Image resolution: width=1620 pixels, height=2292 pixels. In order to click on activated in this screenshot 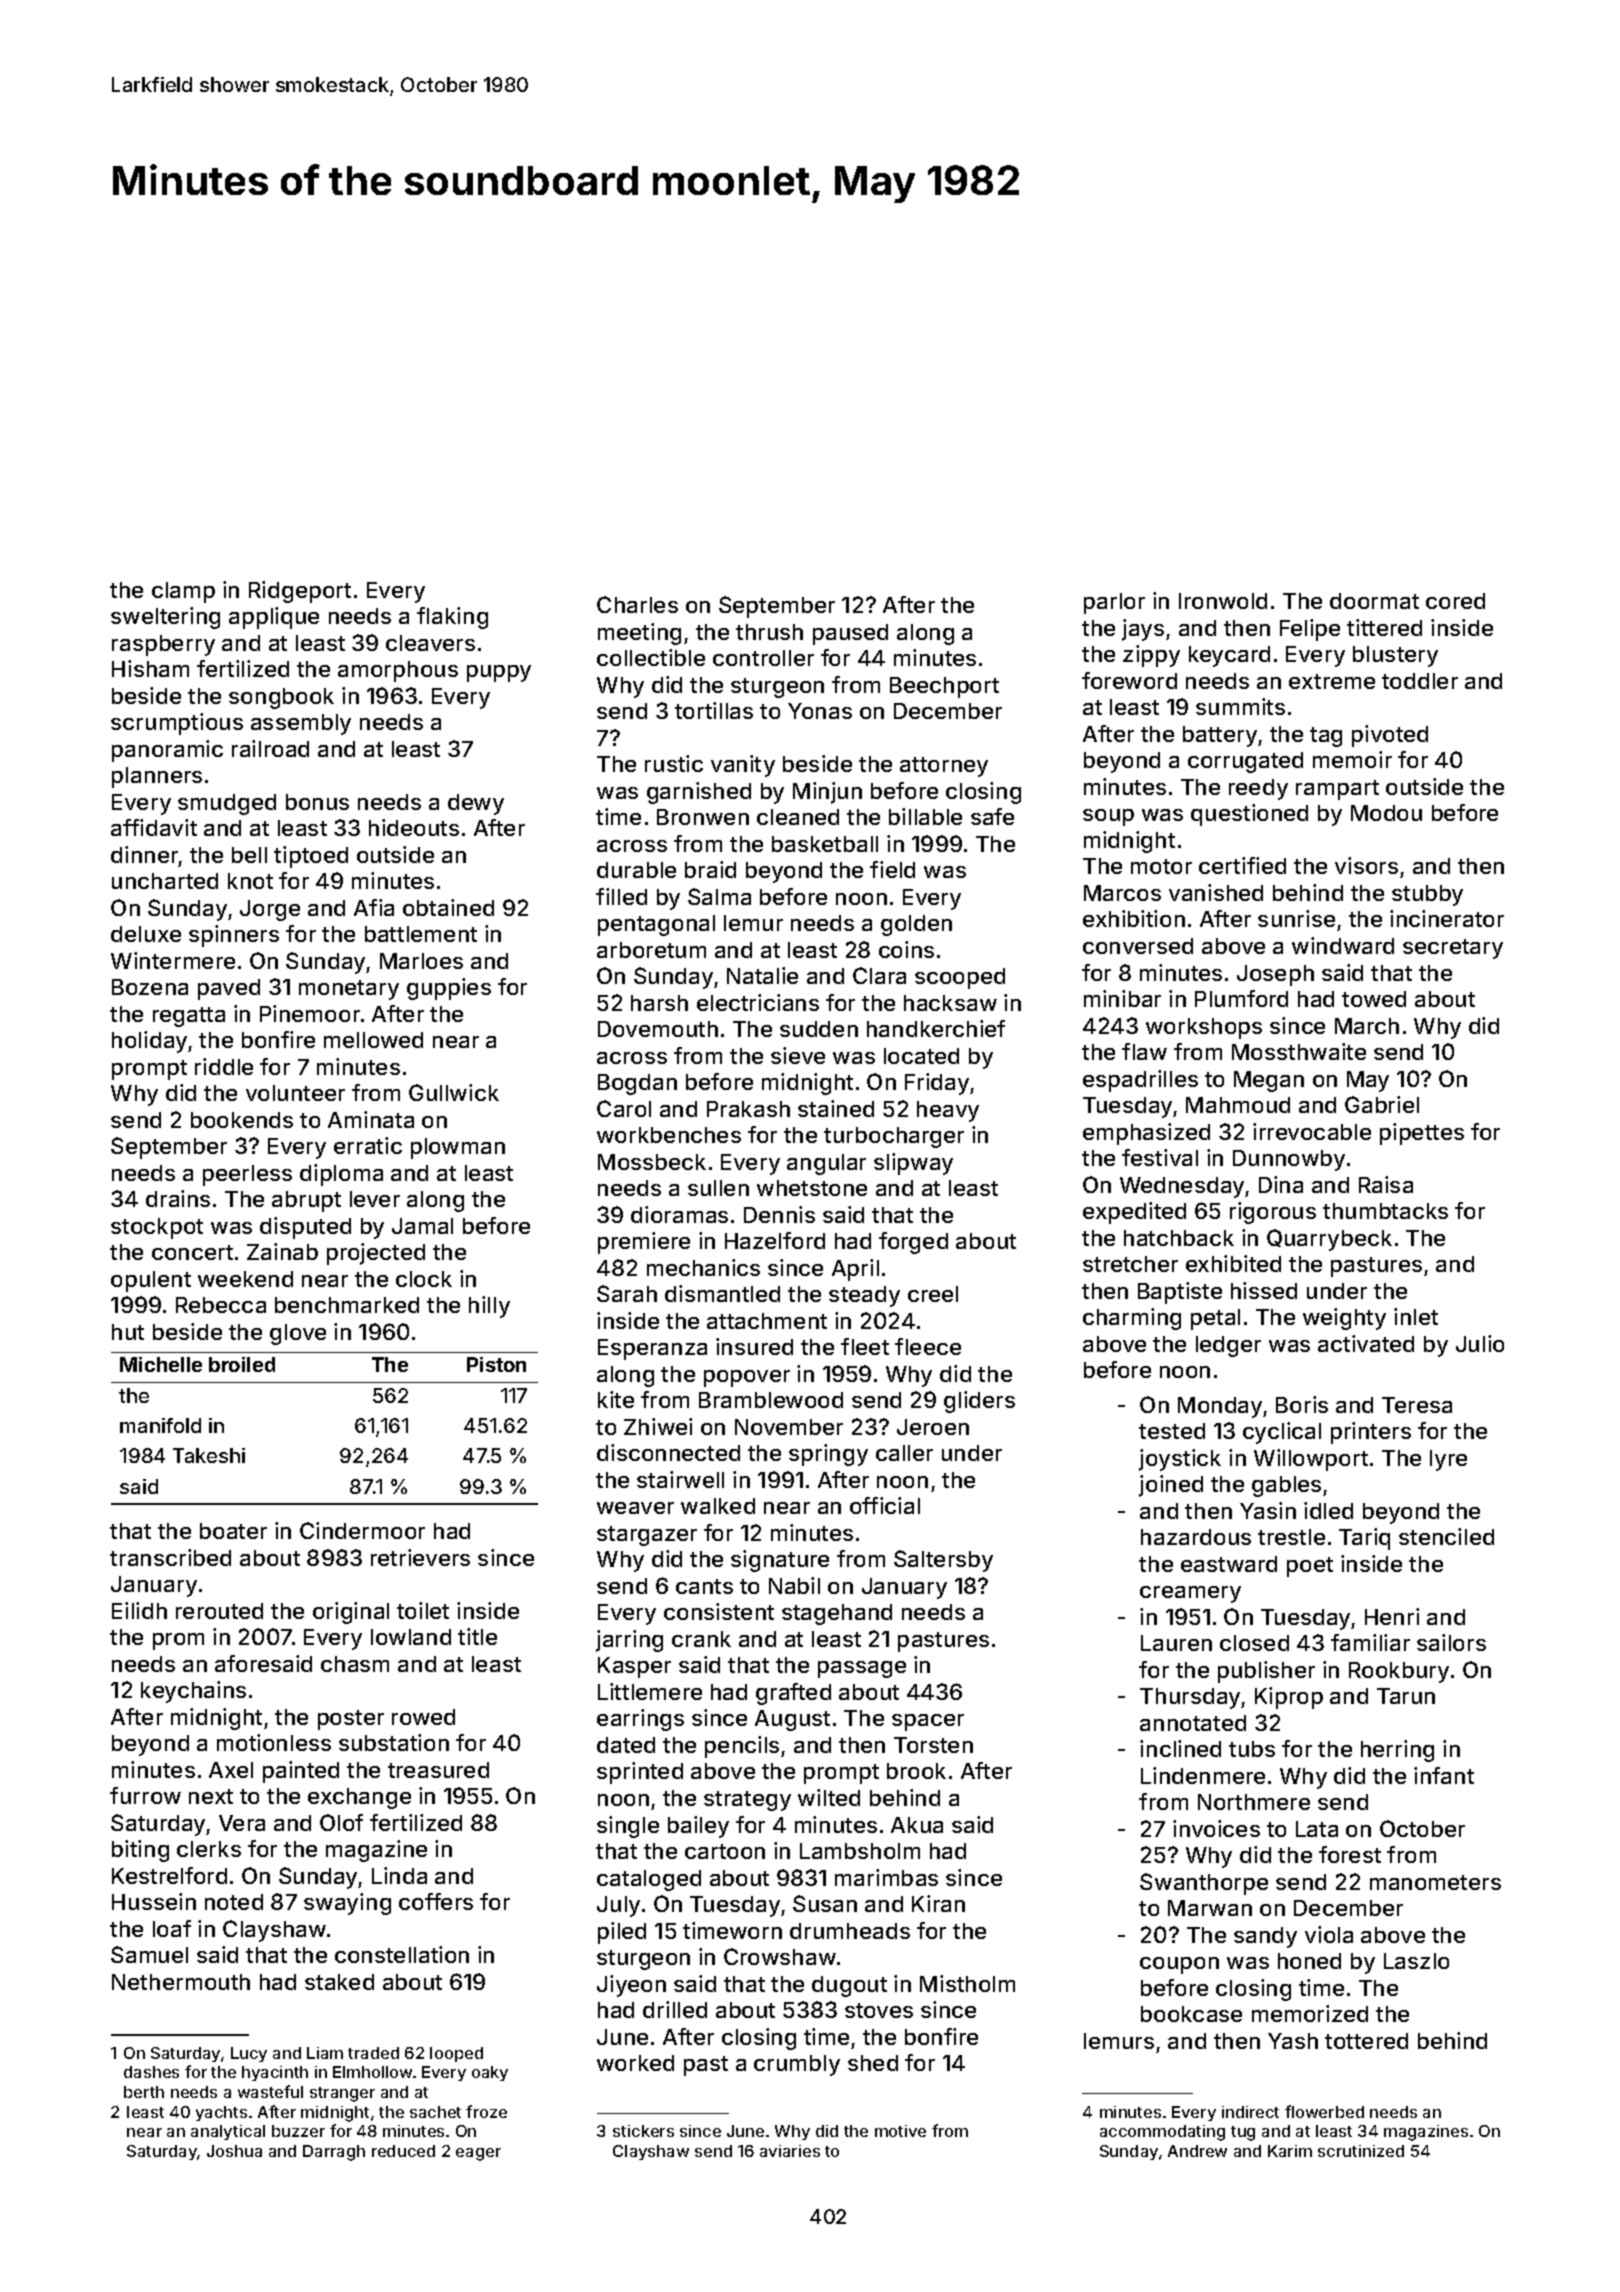, I will do `click(1366, 1343)`.
